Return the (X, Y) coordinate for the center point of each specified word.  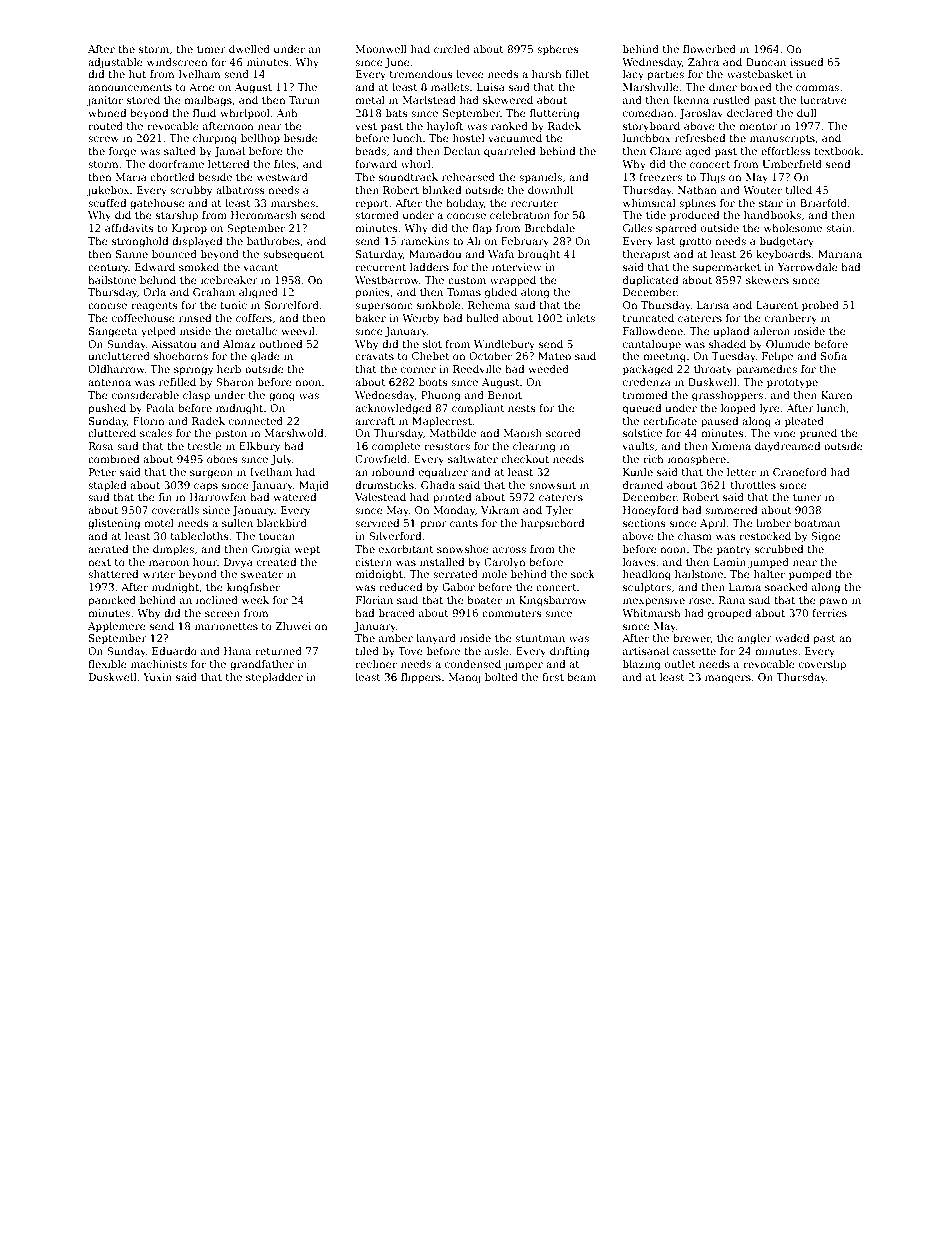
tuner (807, 497)
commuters (511, 613)
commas (817, 88)
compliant (478, 409)
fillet (577, 74)
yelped (158, 332)
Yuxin (157, 677)
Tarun (304, 100)
